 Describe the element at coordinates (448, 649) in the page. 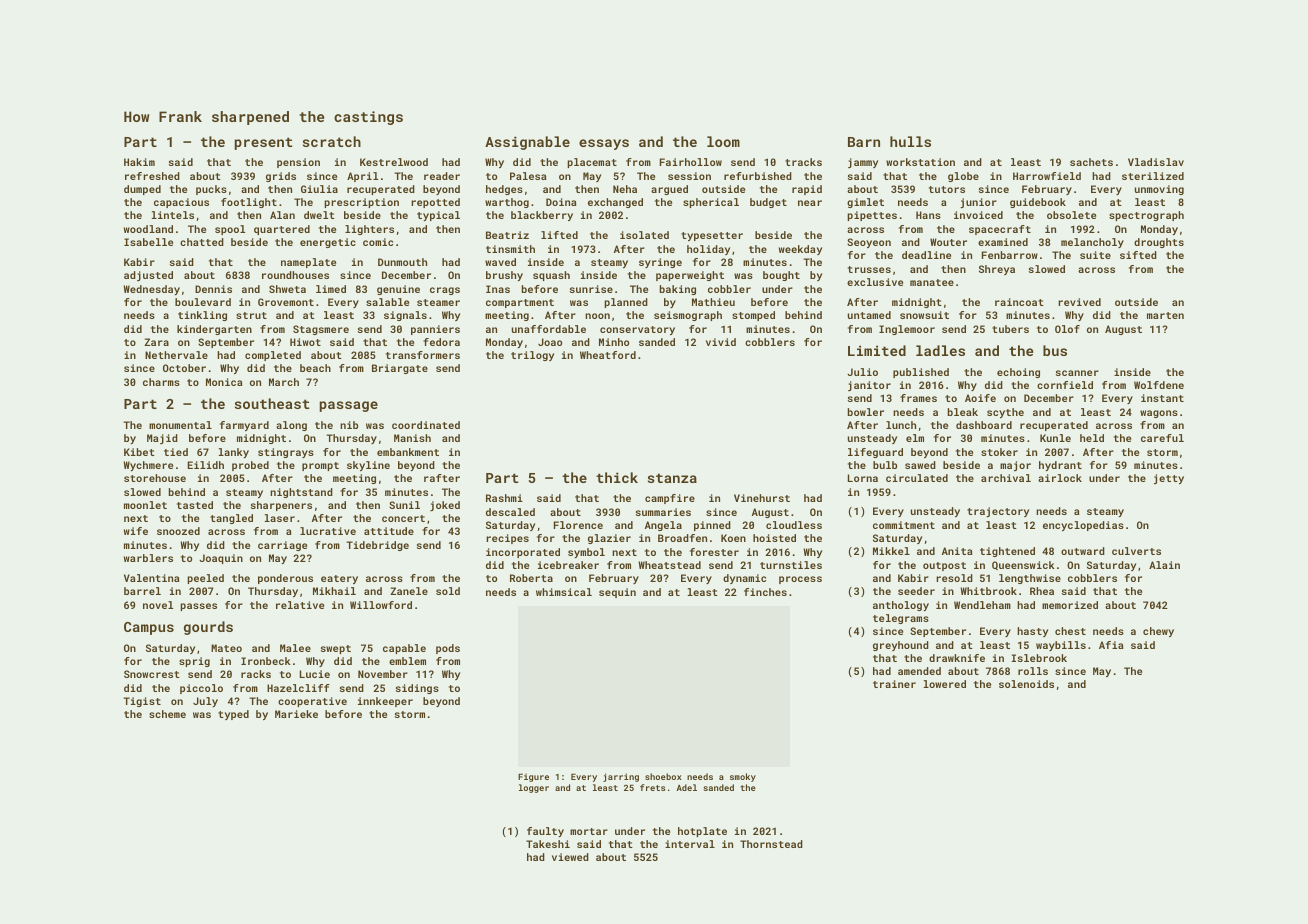

I see `pods` at that location.
